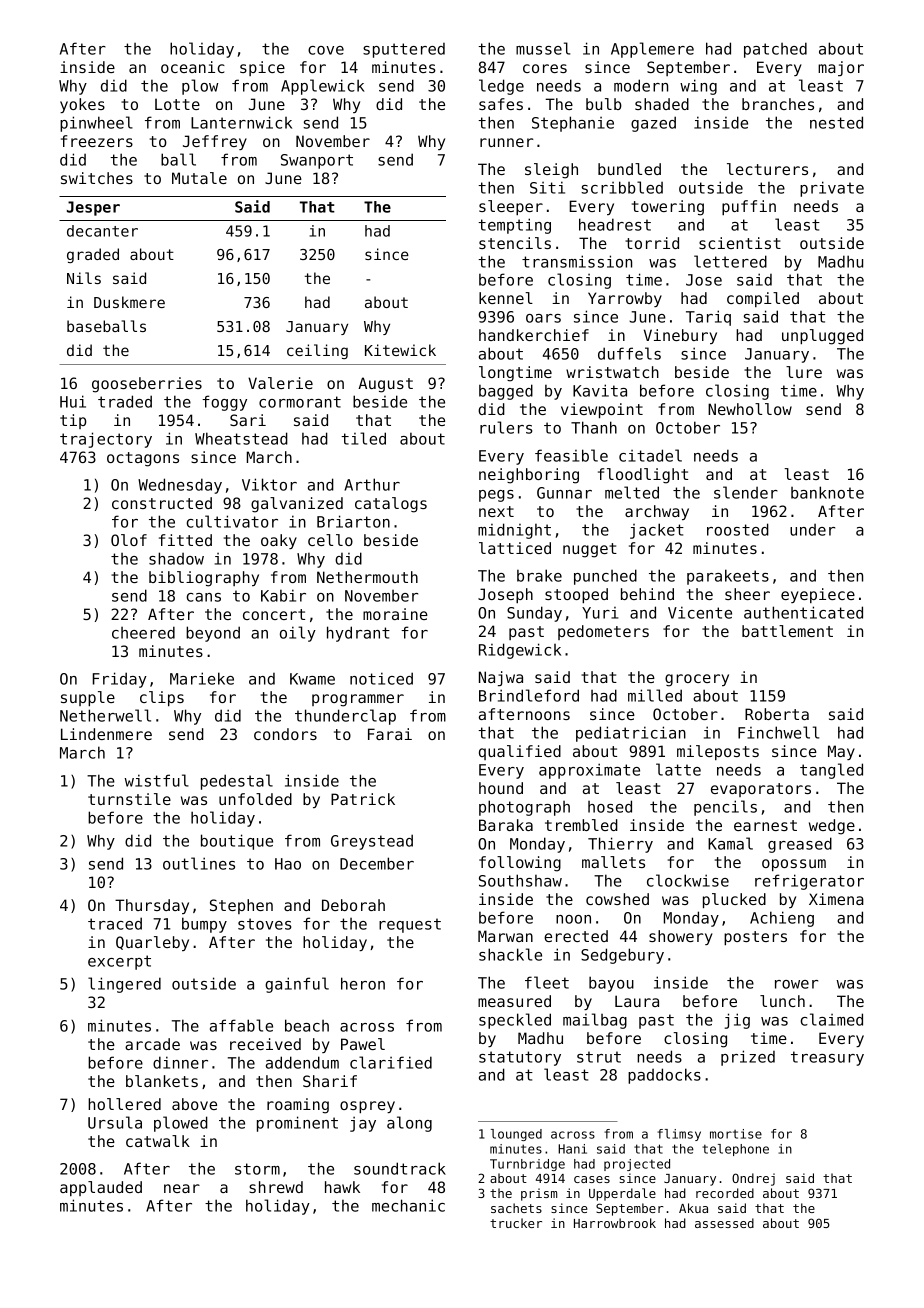 This image has height=1308, width=924. I want to click on Duskmere, so click(129, 302).
